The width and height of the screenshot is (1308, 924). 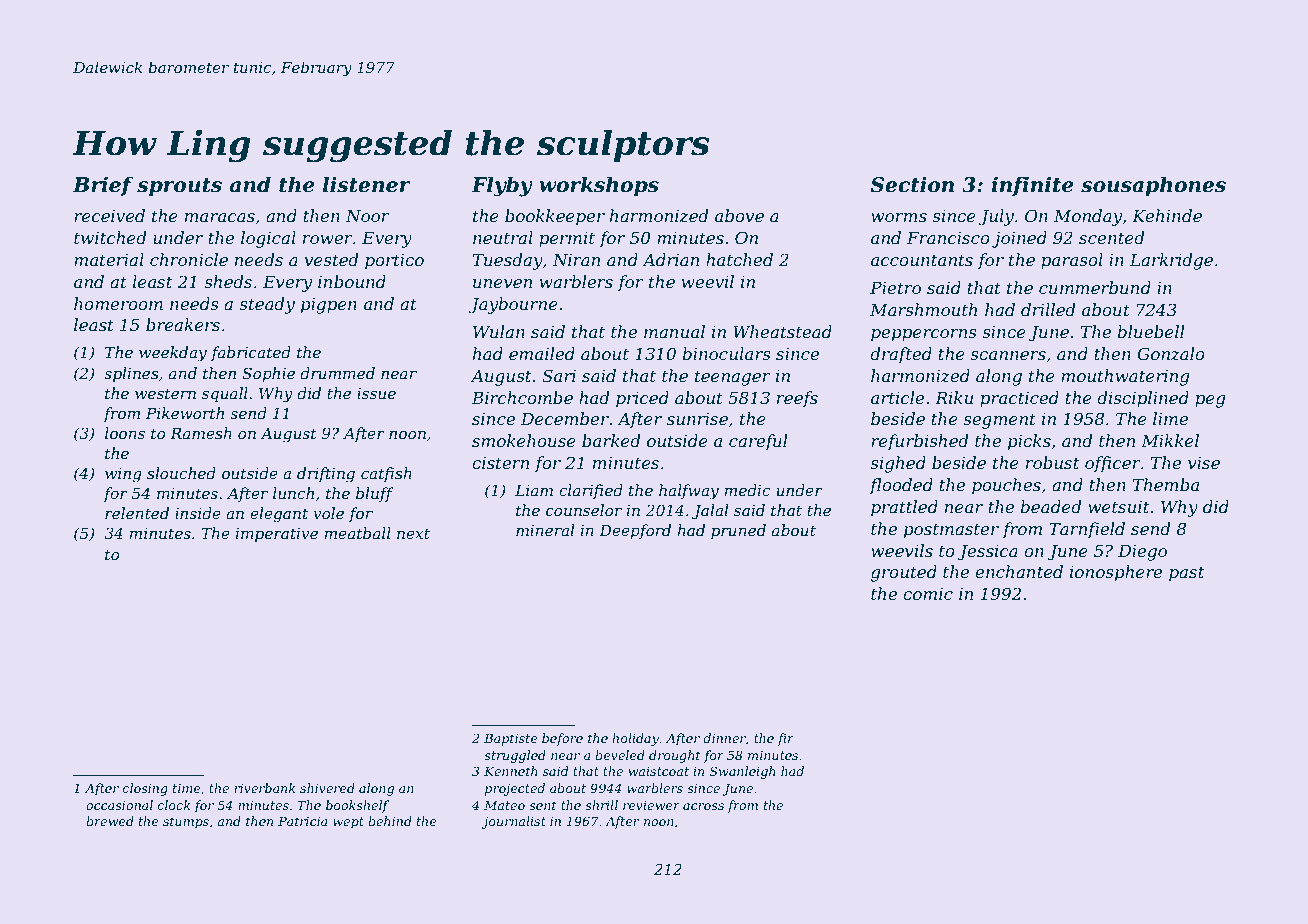 What do you see at coordinates (179, 187) in the screenshot?
I see `sprouts` at bounding box center [179, 187].
